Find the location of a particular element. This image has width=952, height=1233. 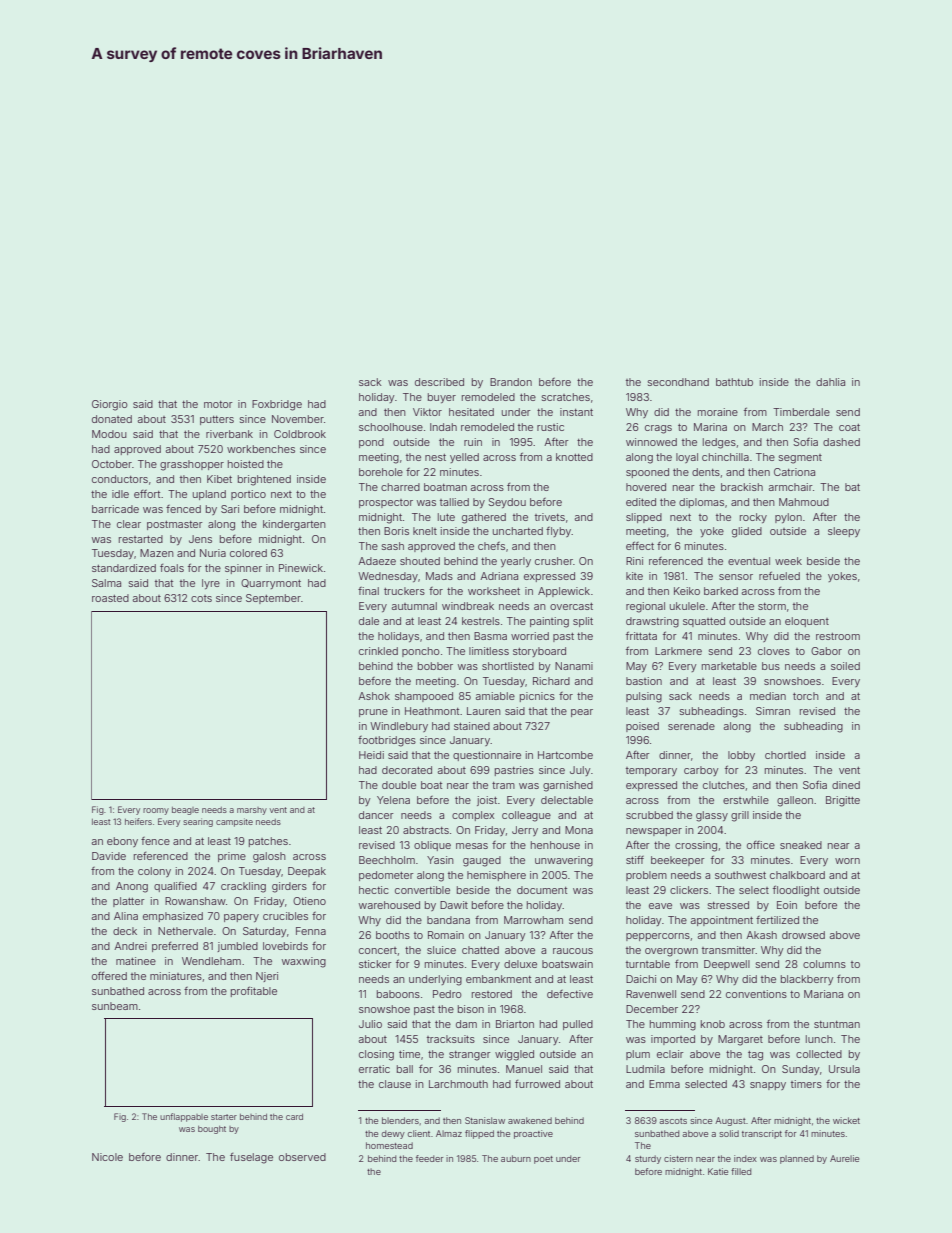

drowsed is located at coordinates (803, 935).
